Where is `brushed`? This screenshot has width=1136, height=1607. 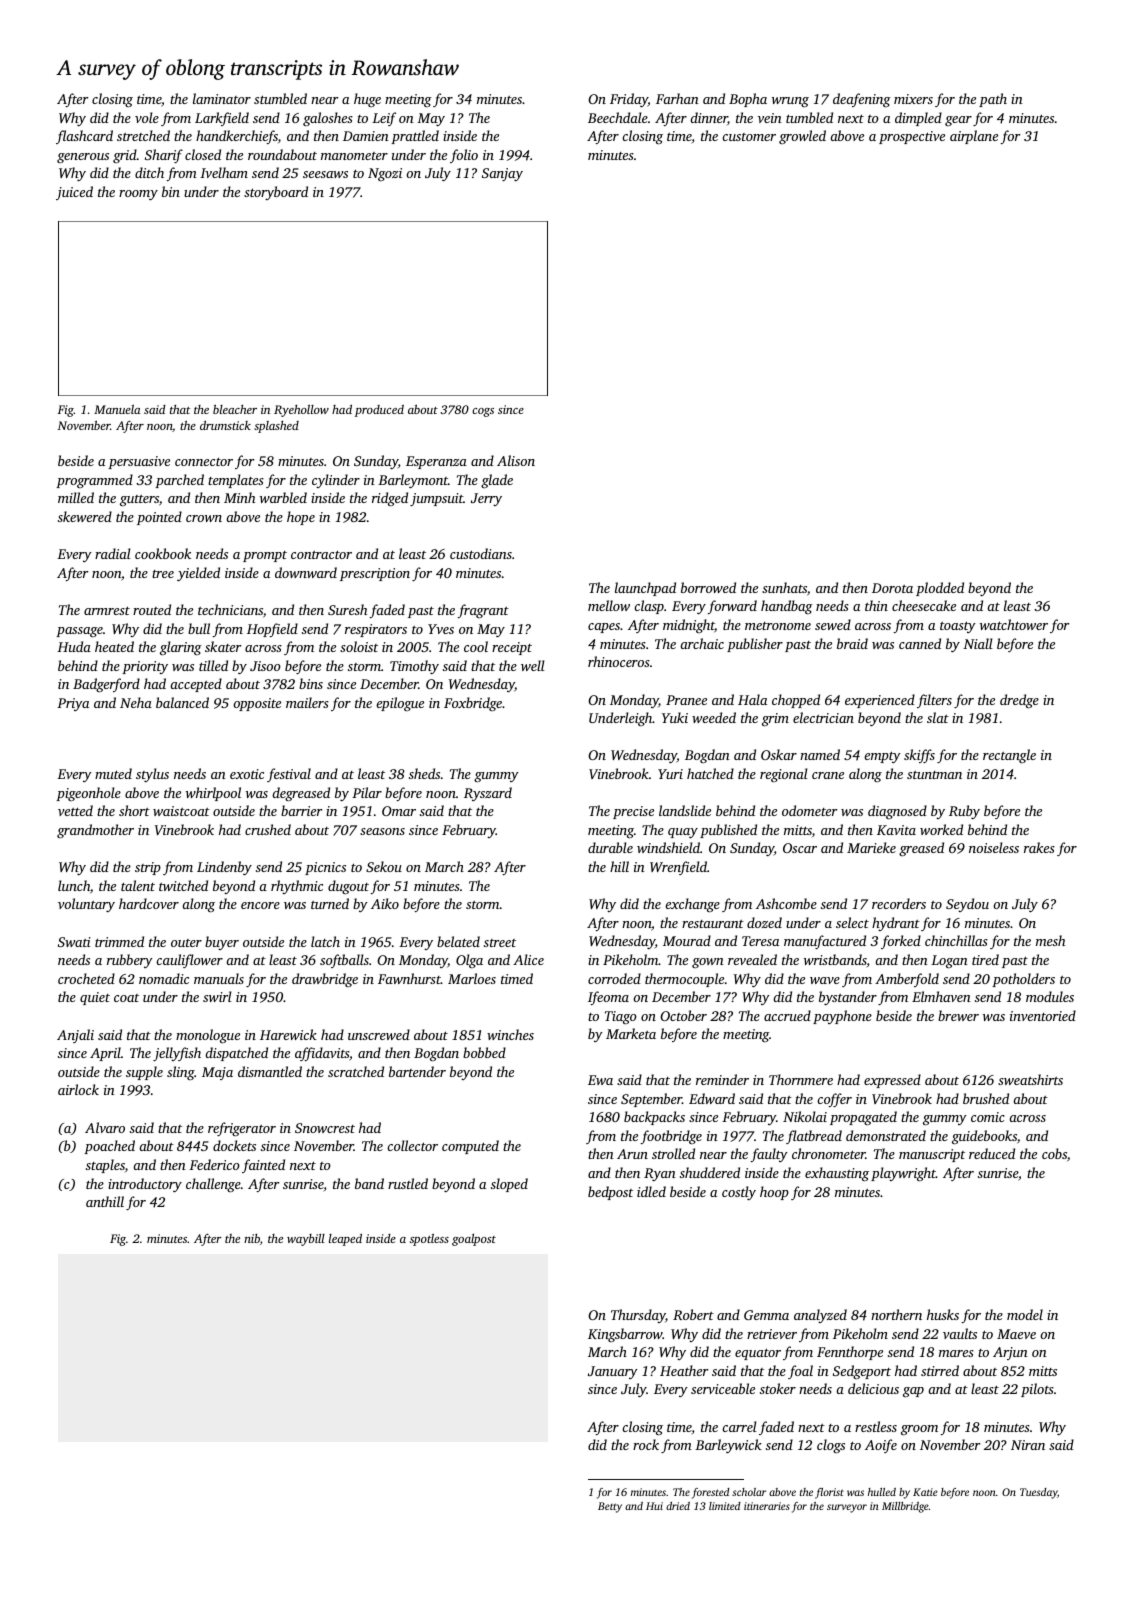
brushed is located at coordinates (986, 1098).
